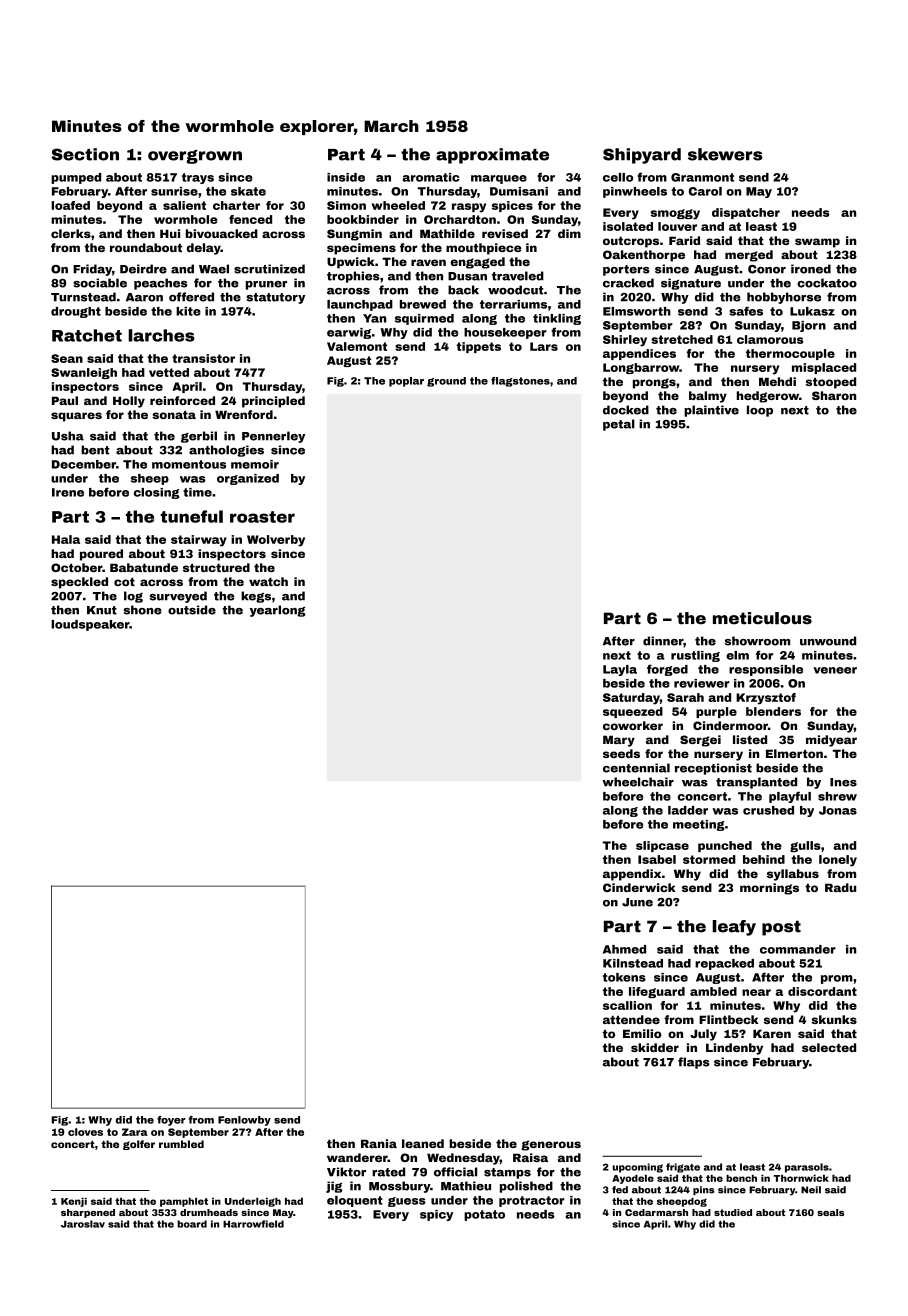  What do you see at coordinates (256, 597) in the screenshot?
I see `kegs` at bounding box center [256, 597].
